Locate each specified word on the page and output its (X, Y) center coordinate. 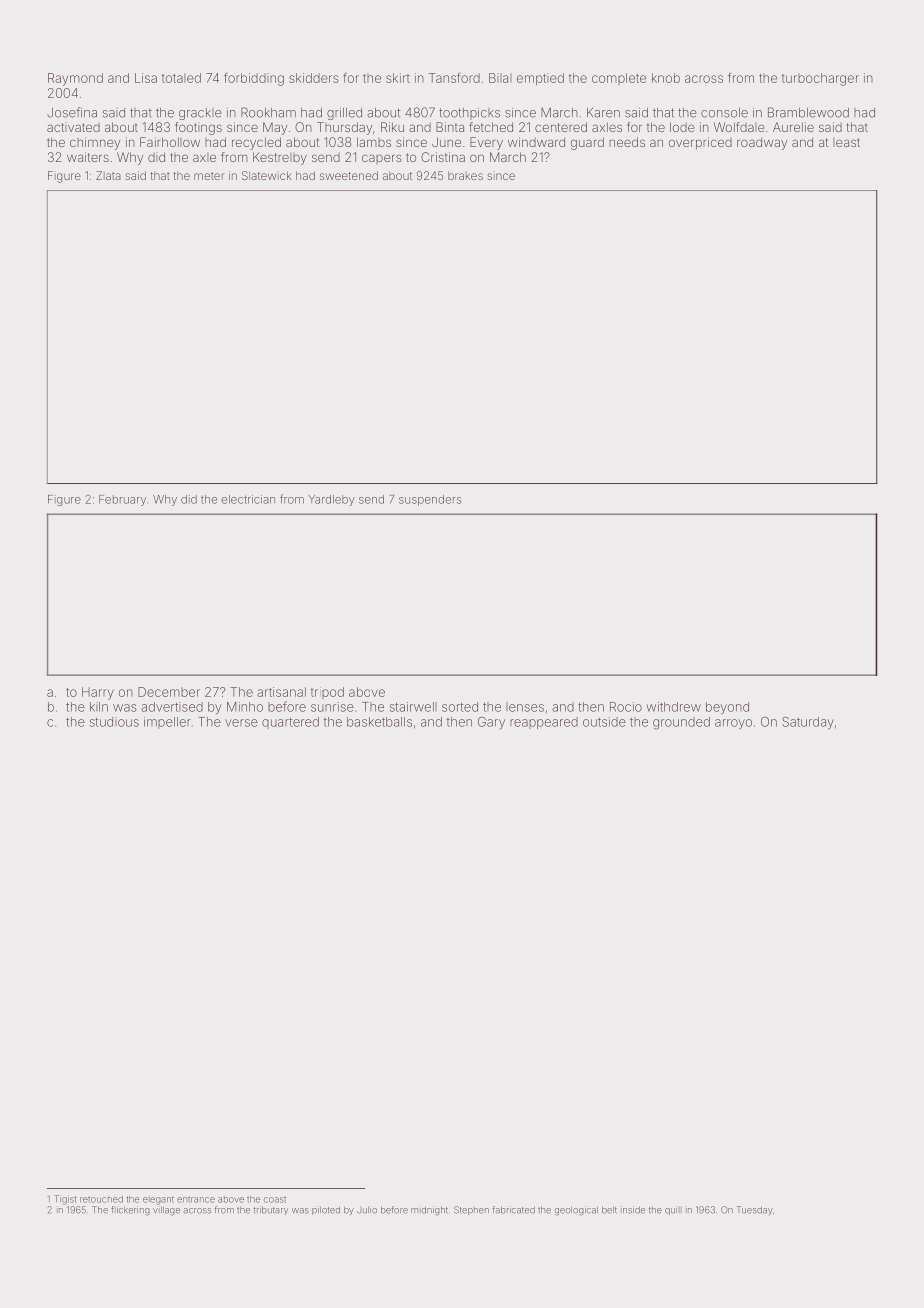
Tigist (65, 1200)
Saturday (808, 723)
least (846, 142)
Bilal (500, 78)
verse (241, 723)
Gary (491, 723)
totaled (181, 78)
